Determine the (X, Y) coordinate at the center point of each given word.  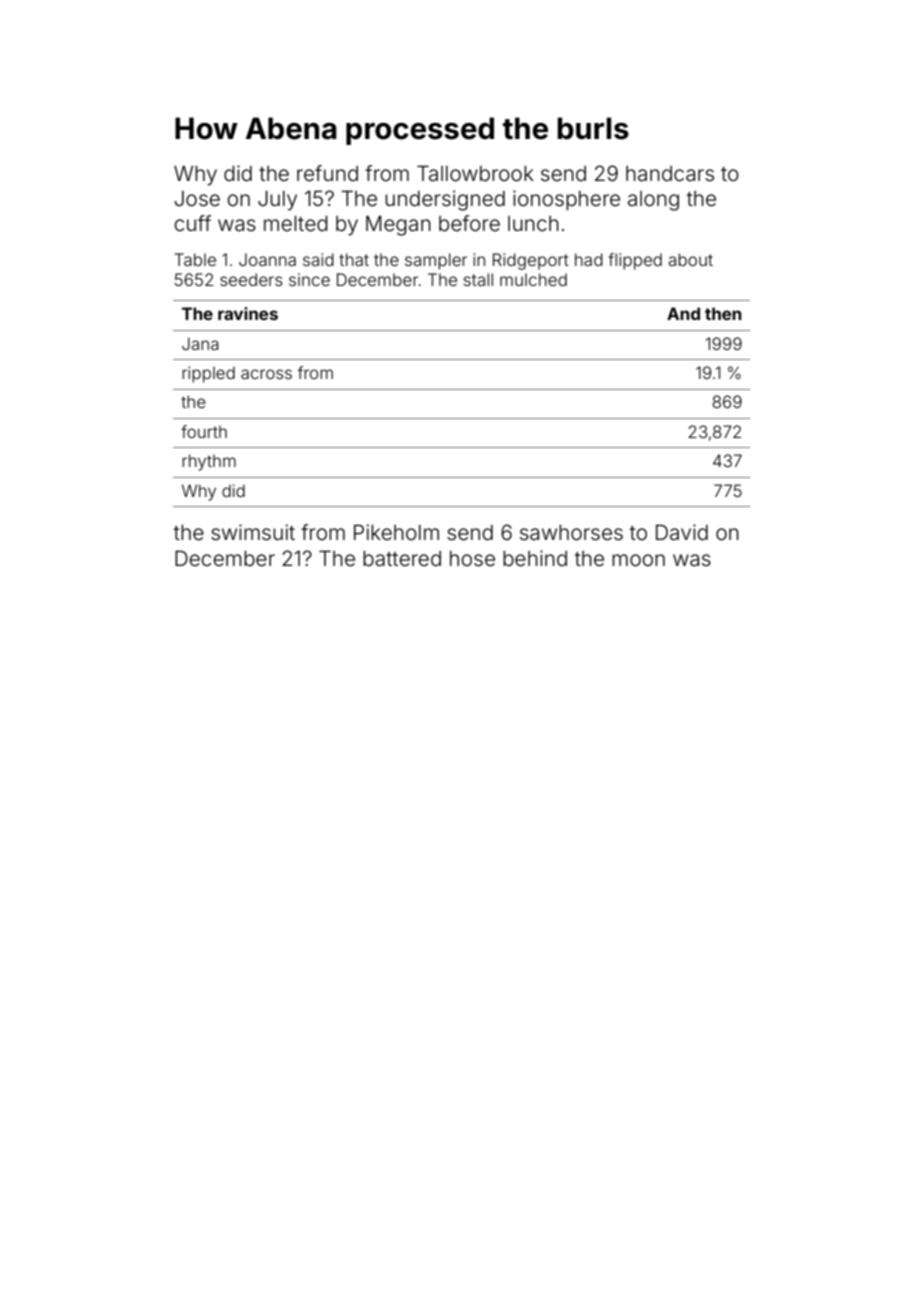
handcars (670, 173)
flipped (635, 261)
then (723, 313)
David (682, 532)
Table (195, 259)
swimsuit (253, 532)
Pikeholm (396, 532)
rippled (208, 374)
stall (478, 279)
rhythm (209, 462)
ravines (248, 313)
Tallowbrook (475, 173)
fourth (204, 431)
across (266, 374)
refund (327, 173)
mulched (533, 279)
